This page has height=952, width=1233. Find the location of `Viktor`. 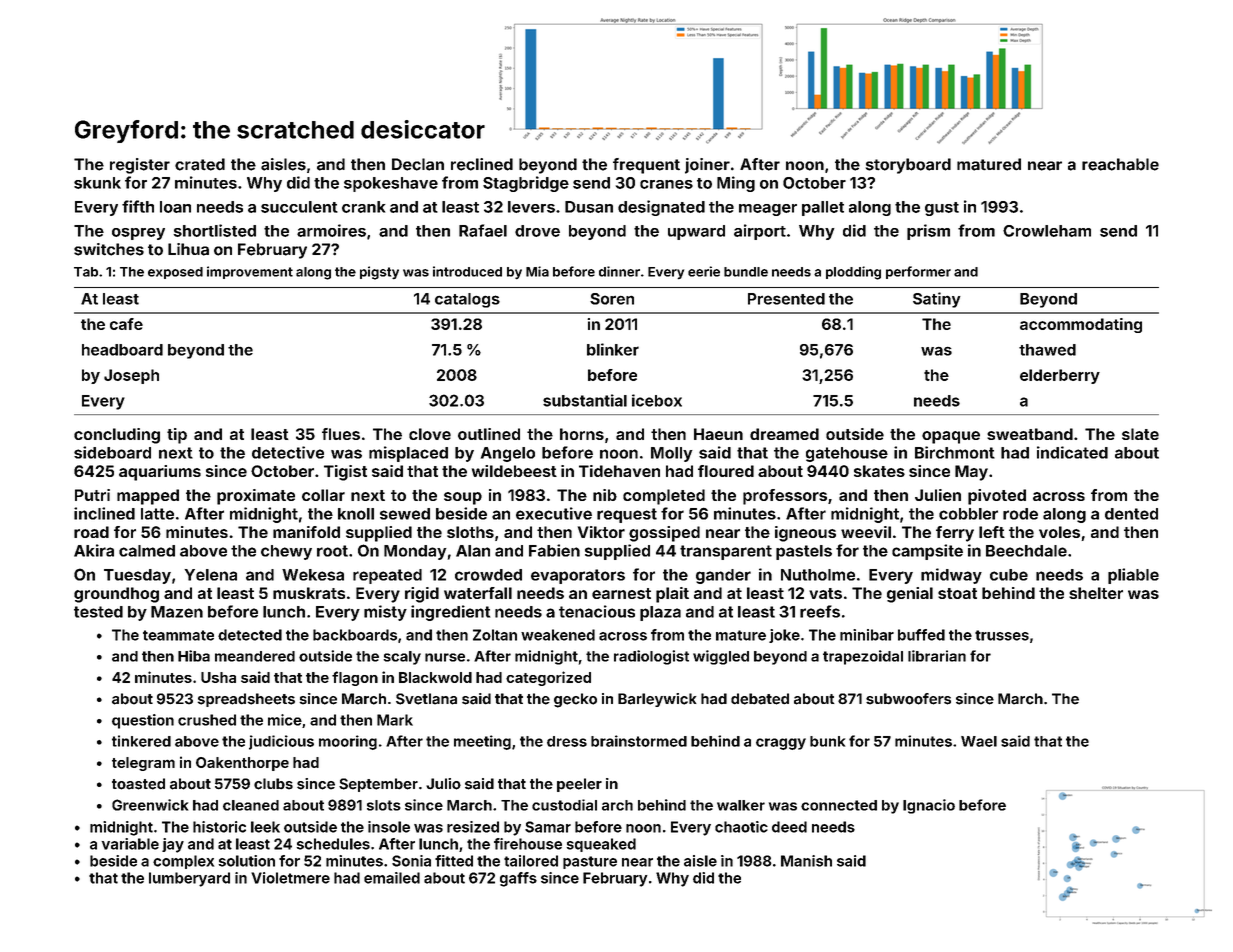

Viktor is located at coordinates (601, 532).
